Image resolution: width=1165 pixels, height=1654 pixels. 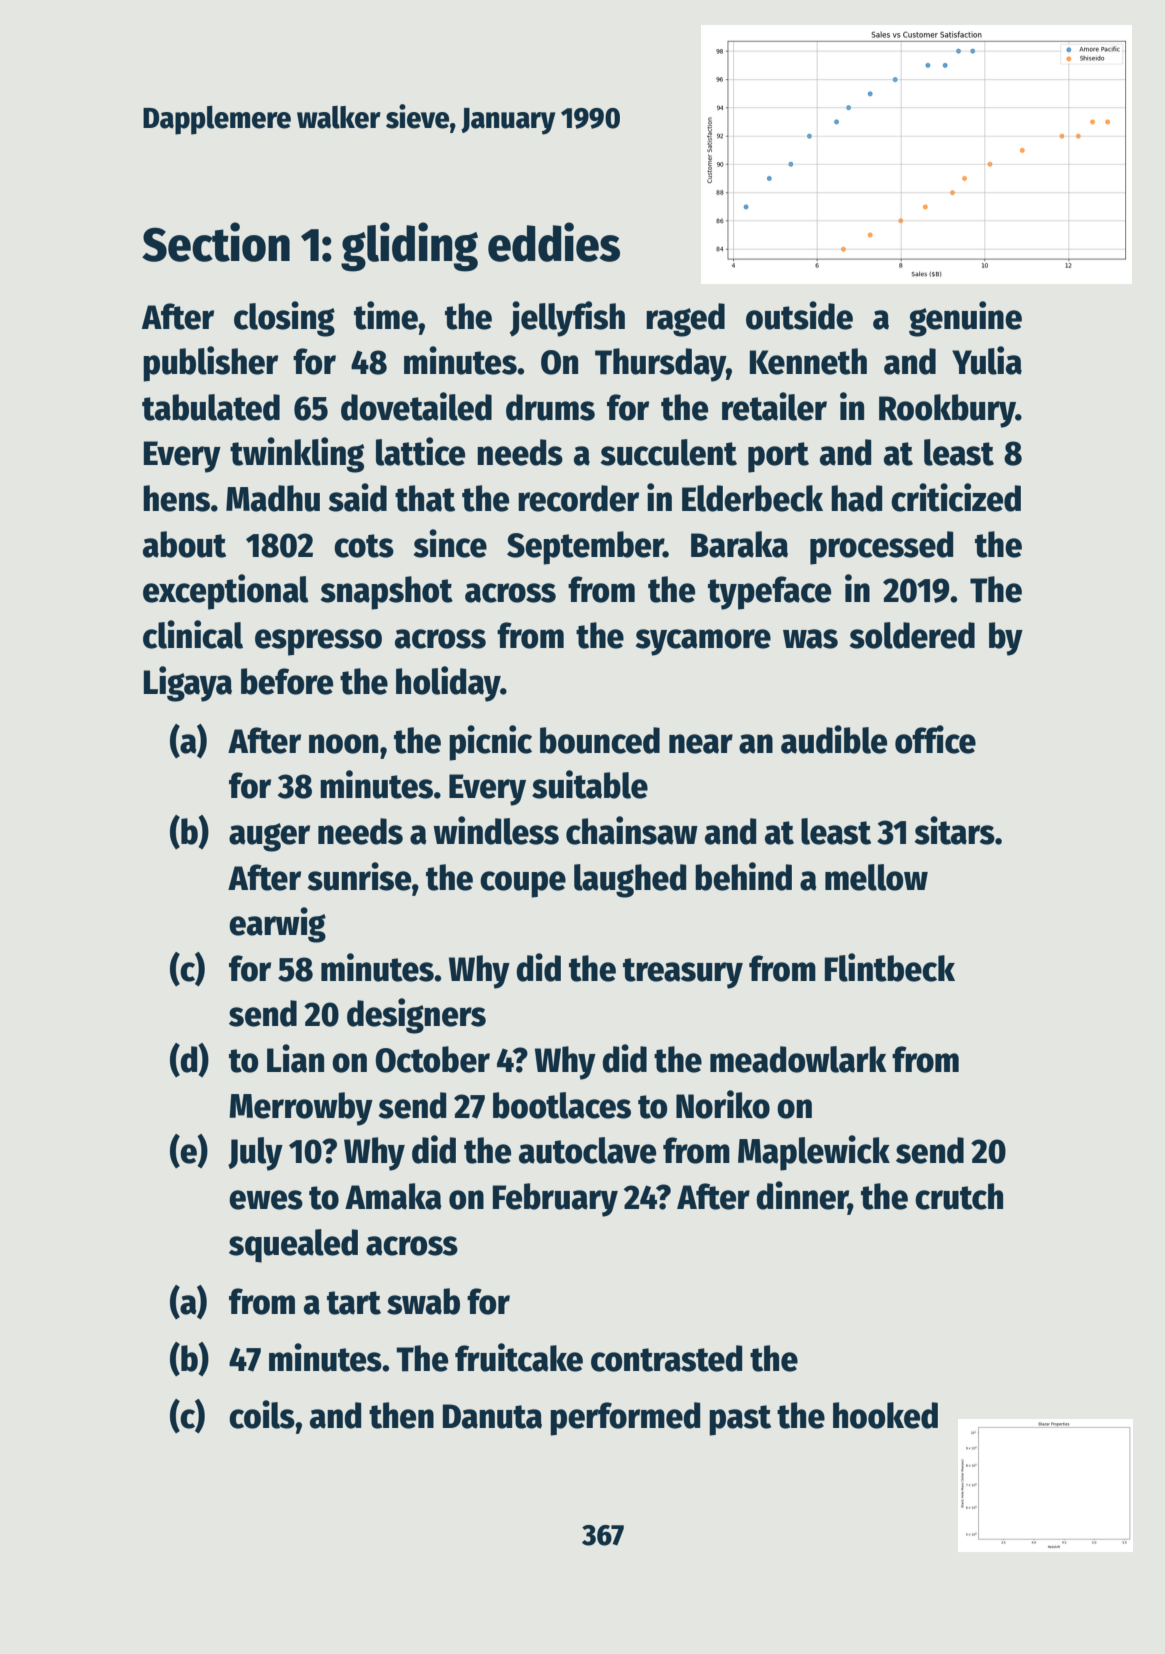 What do you see at coordinates (808, 361) in the image?
I see `Kenneth` at bounding box center [808, 361].
